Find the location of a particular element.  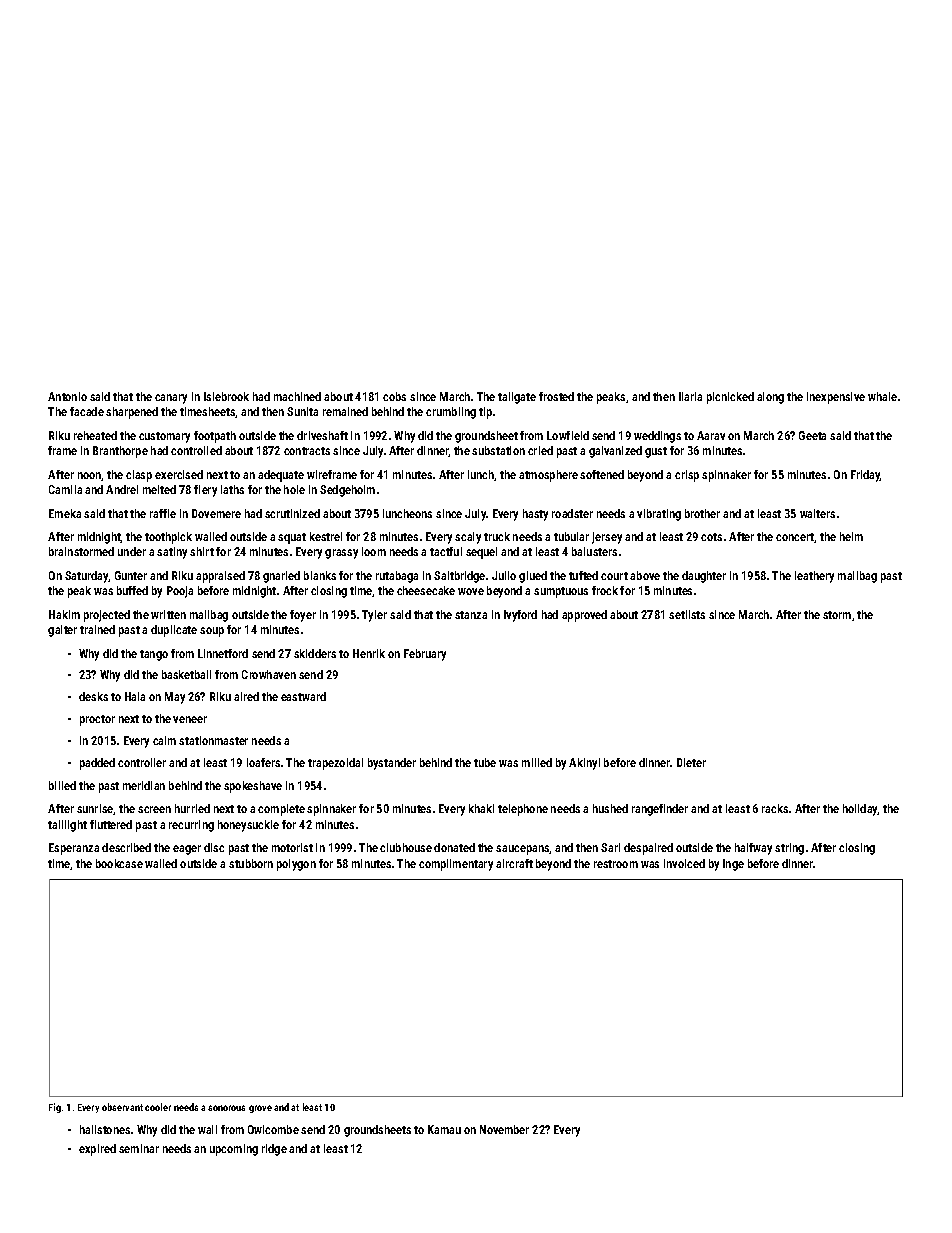

proctor is located at coordinates (97, 720).
